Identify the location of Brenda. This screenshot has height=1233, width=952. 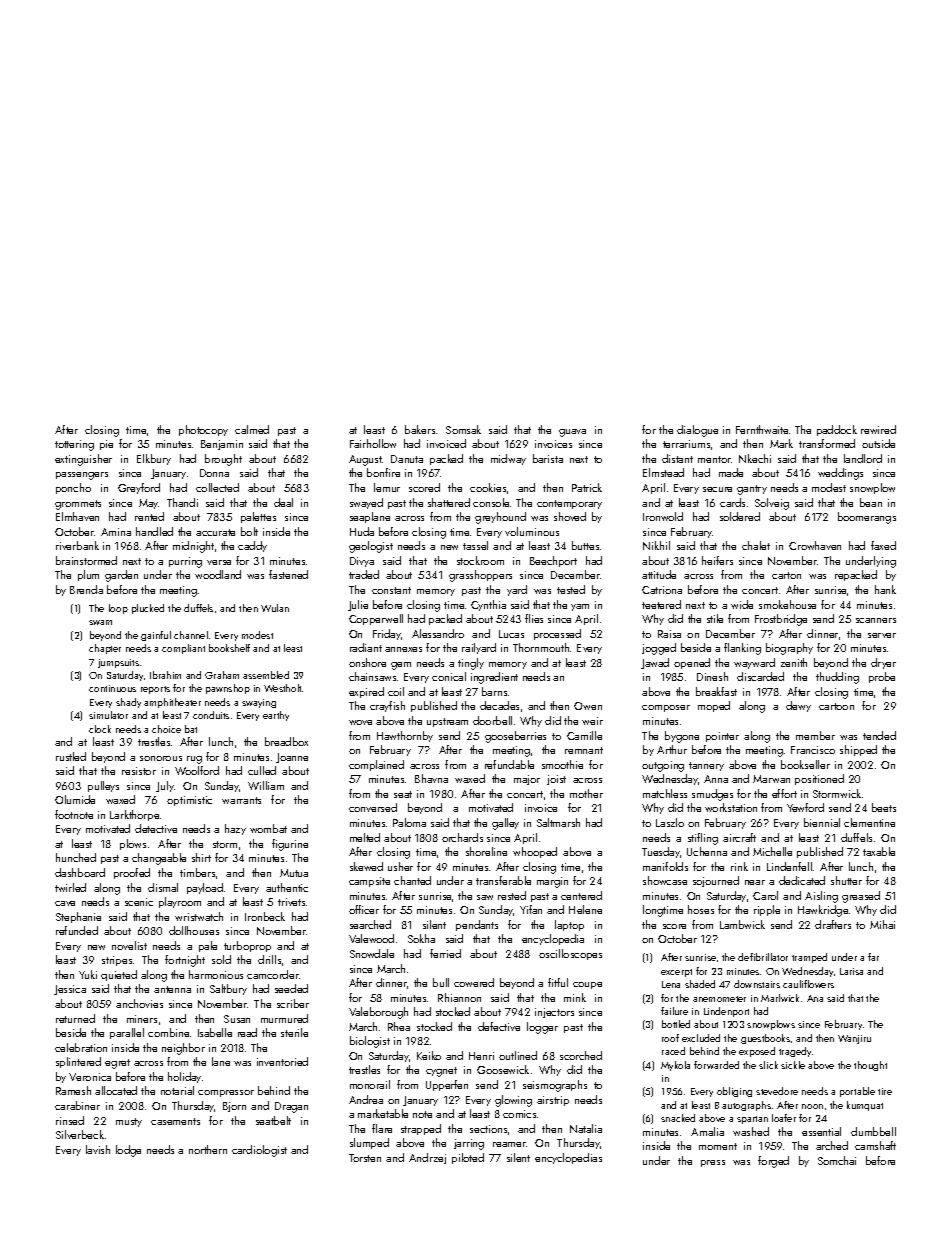
(86, 589).
